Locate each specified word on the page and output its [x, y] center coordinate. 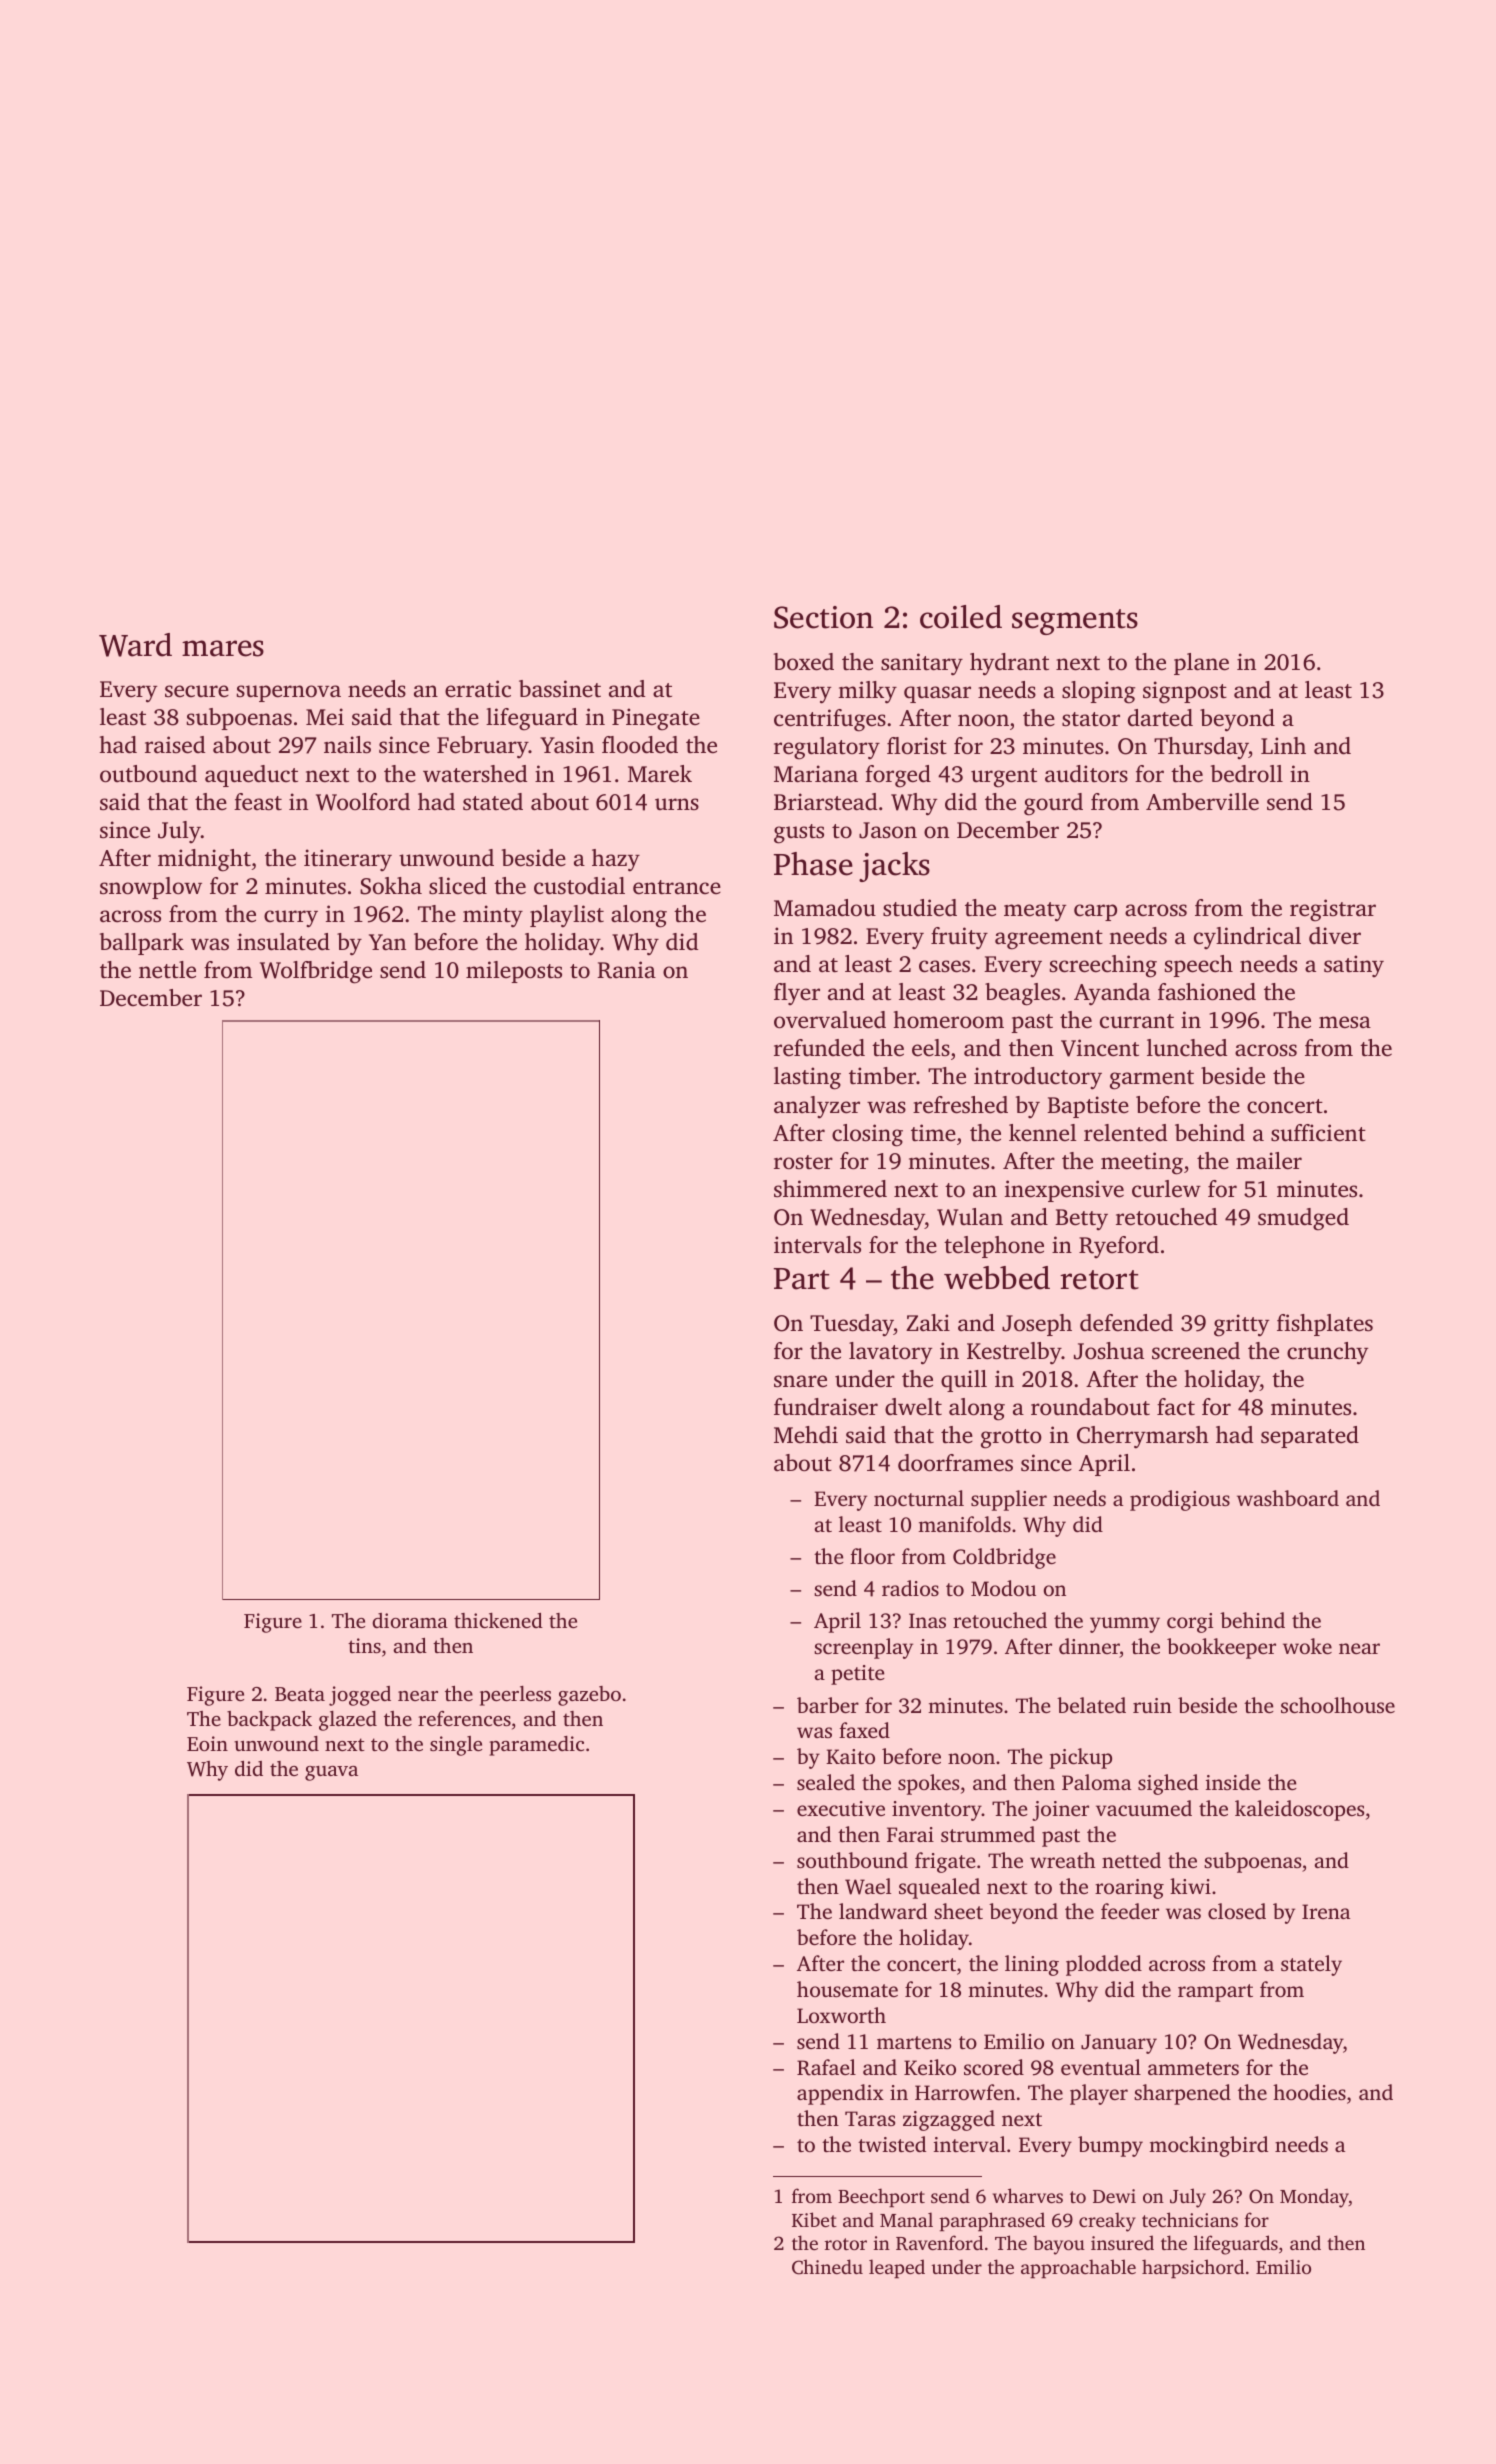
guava [331, 1773]
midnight [204, 860]
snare [800, 1381]
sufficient [1318, 1133]
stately [1311, 1965]
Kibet [814, 2219]
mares [223, 648]
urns [677, 804]
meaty [1035, 912]
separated [1310, 1437]
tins [364, 1645]
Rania [626, 970]
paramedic [536, 1746]
